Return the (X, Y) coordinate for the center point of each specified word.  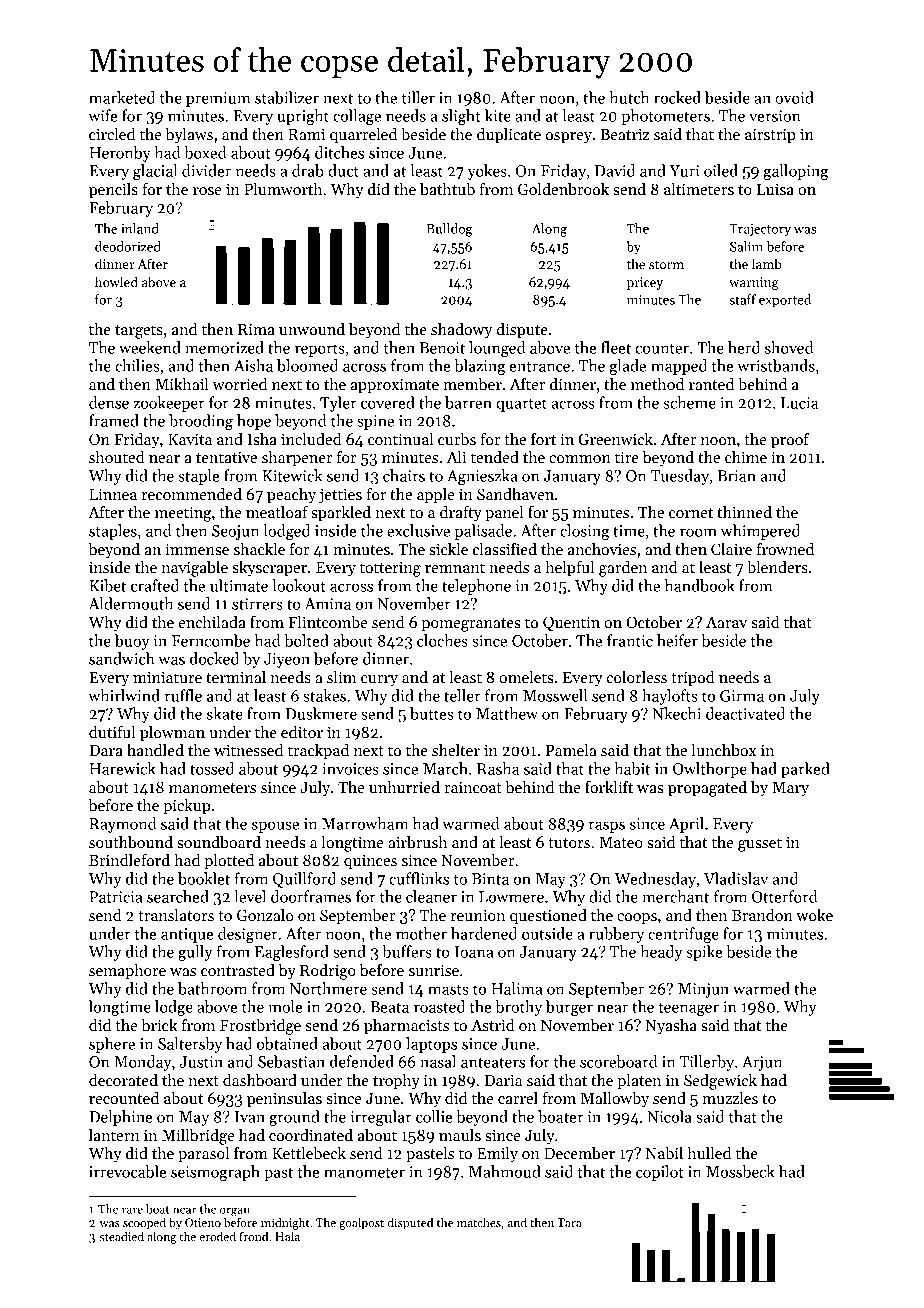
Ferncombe (211, 640)
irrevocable (128, 1171)
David (615, 170)
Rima (256, 329)
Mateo (621, 842)
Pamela (571, 750)
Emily (497, 1155)
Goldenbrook (563, 189)
